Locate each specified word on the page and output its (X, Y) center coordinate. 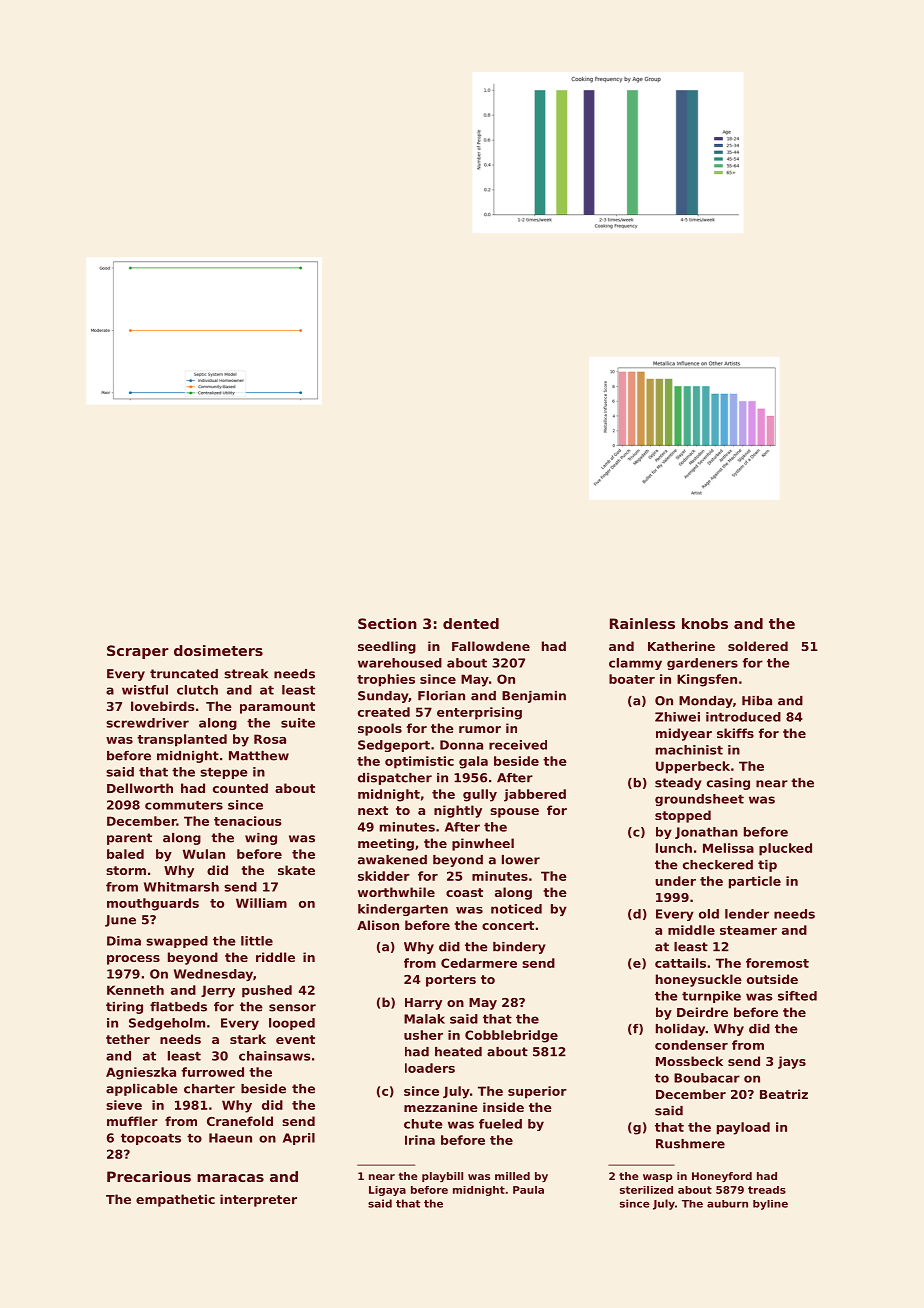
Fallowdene (491, 646)
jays (792, 1062)
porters (451, 981)
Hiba (757, 701)
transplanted (182, 740)
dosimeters (218, 650)
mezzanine (441, 1107)
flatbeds (178, 1007)
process (133, 960)
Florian (441, 696)
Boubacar (707, 1078)
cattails (680, 963)
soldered (758, 646)
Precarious (149, 1176)
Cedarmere (479, 963)
